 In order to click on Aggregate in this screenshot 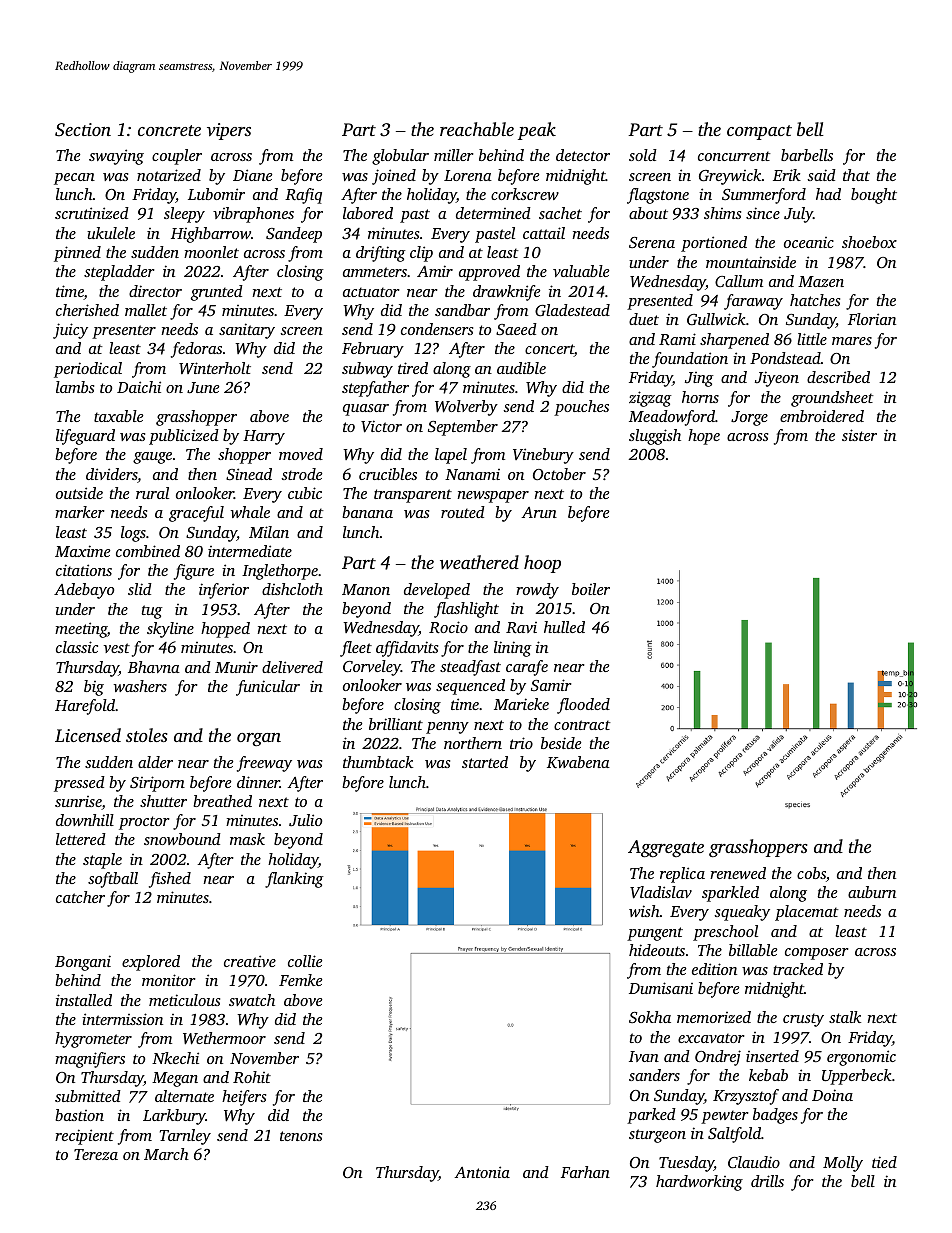, I will do `click(666, 848)`.
